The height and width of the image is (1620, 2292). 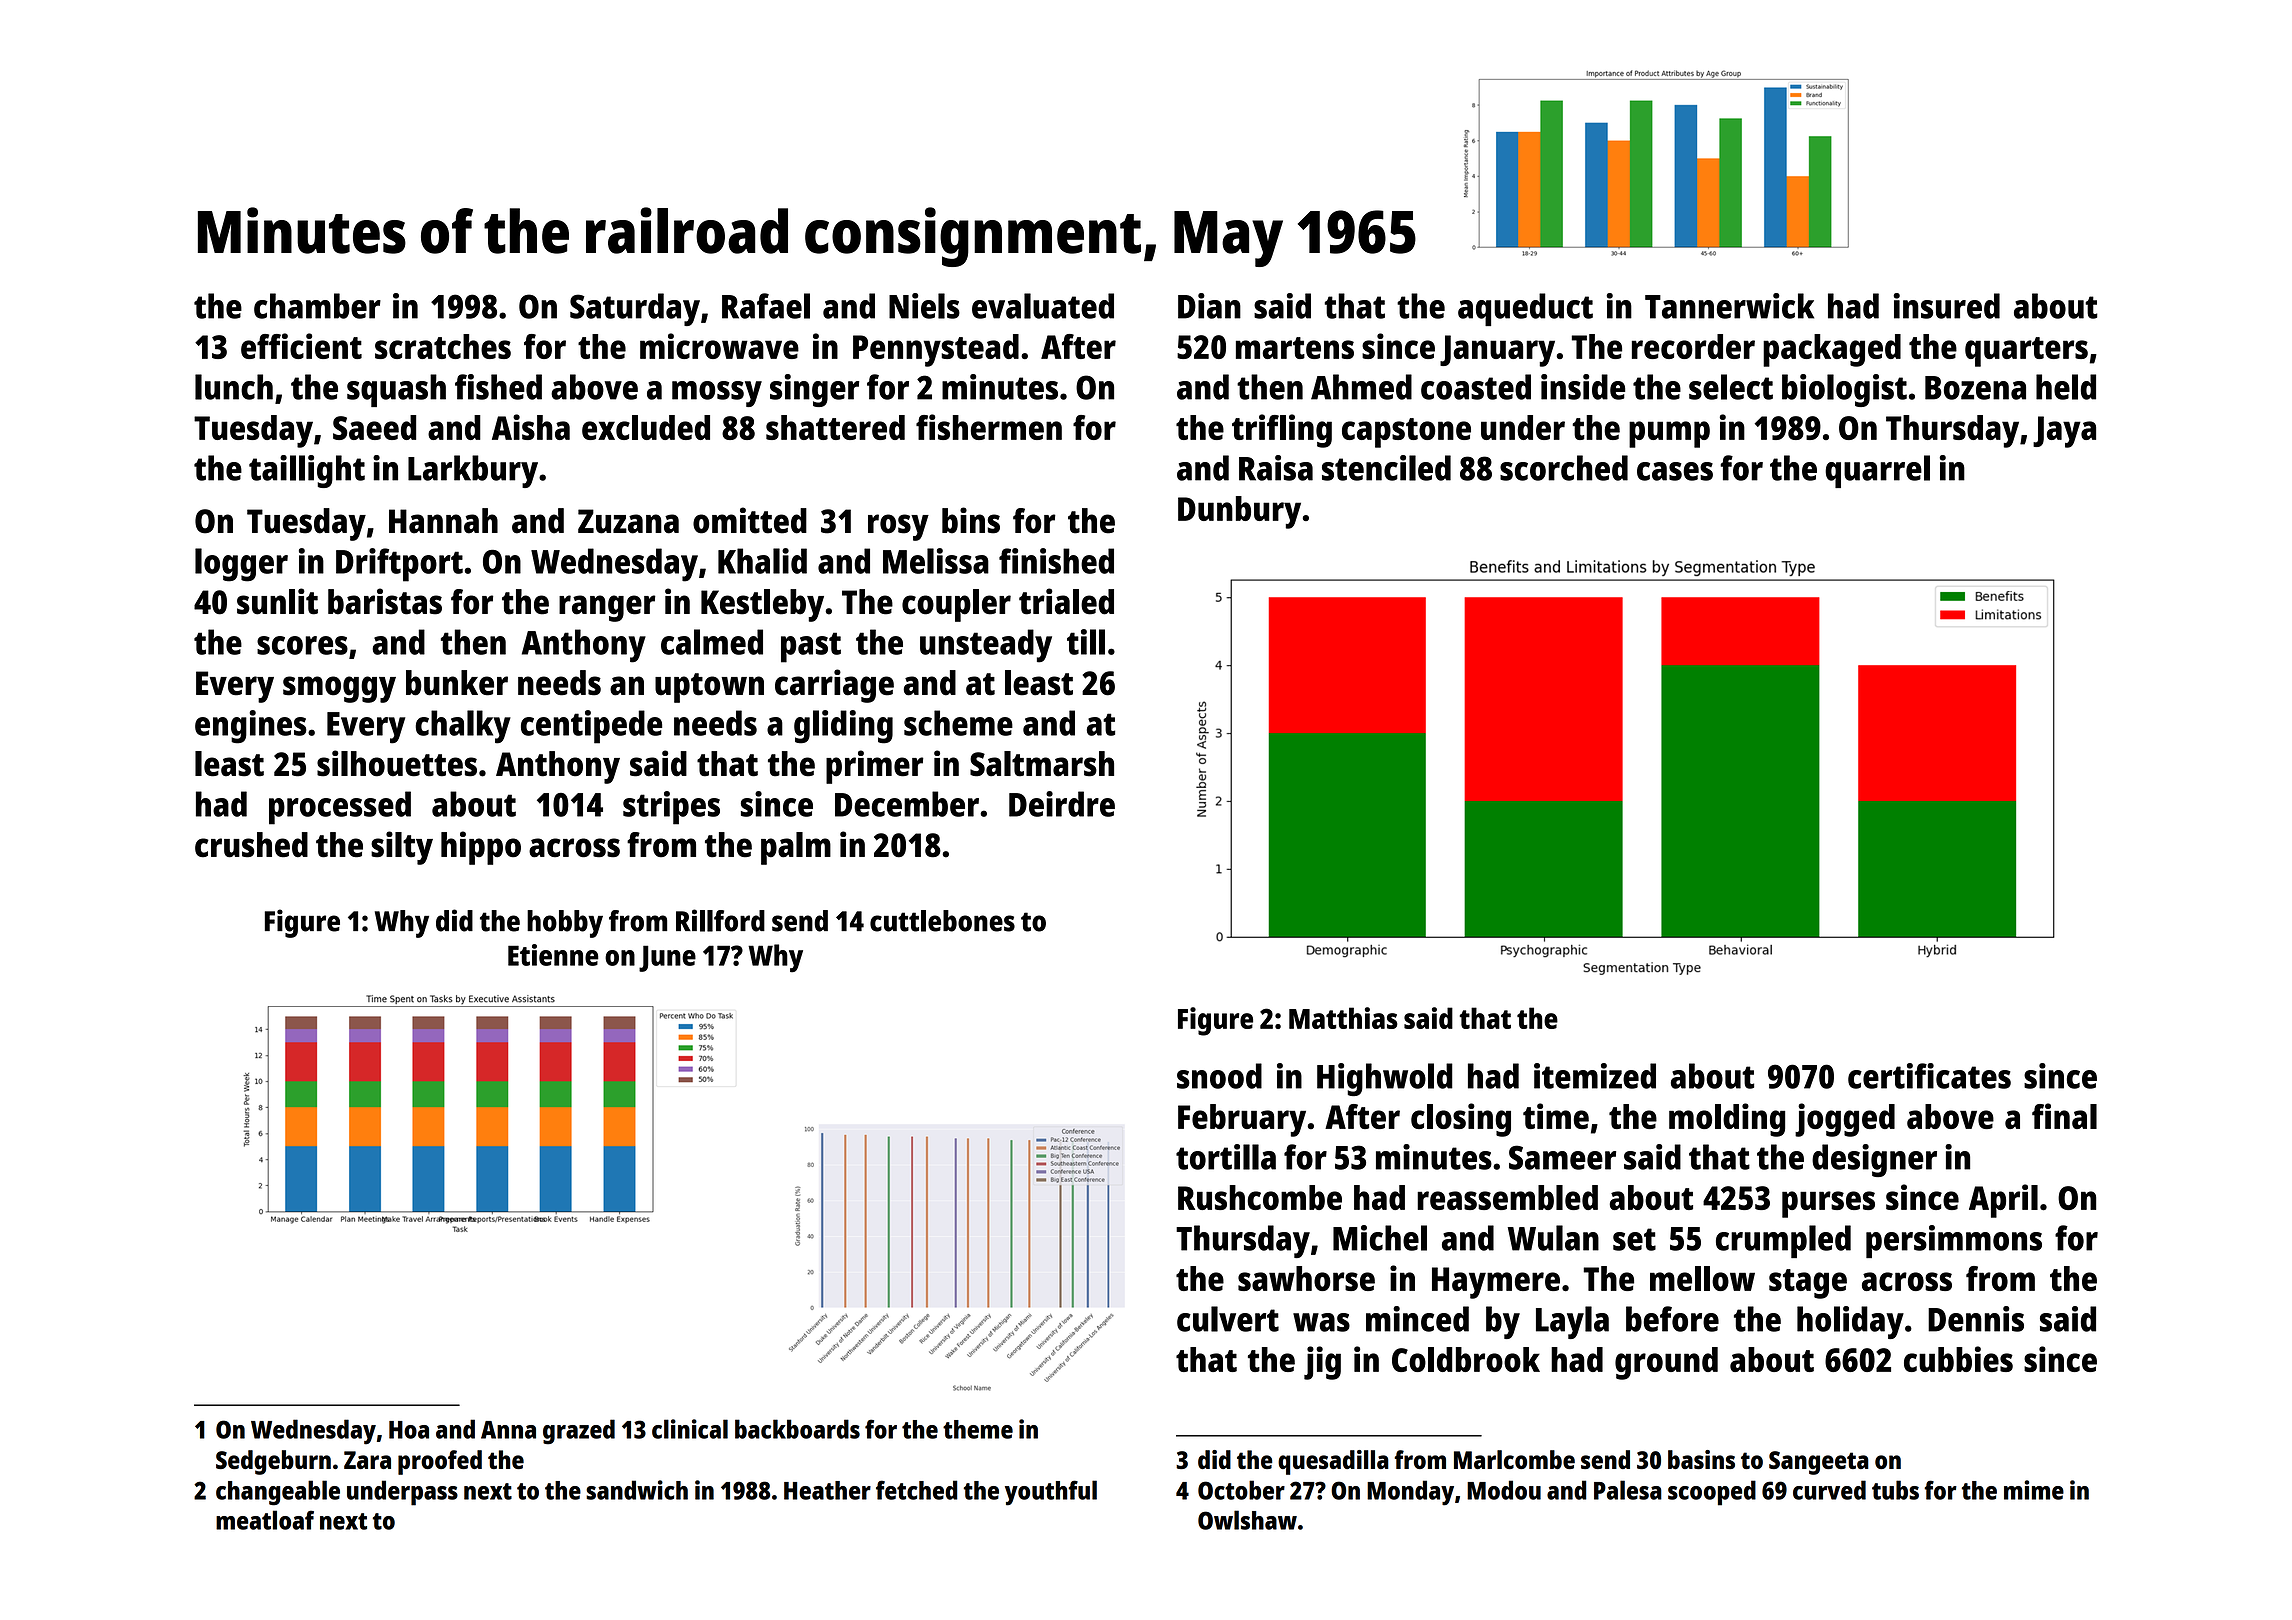 I want to click on Kestleby, so click(x=762, y=605).
